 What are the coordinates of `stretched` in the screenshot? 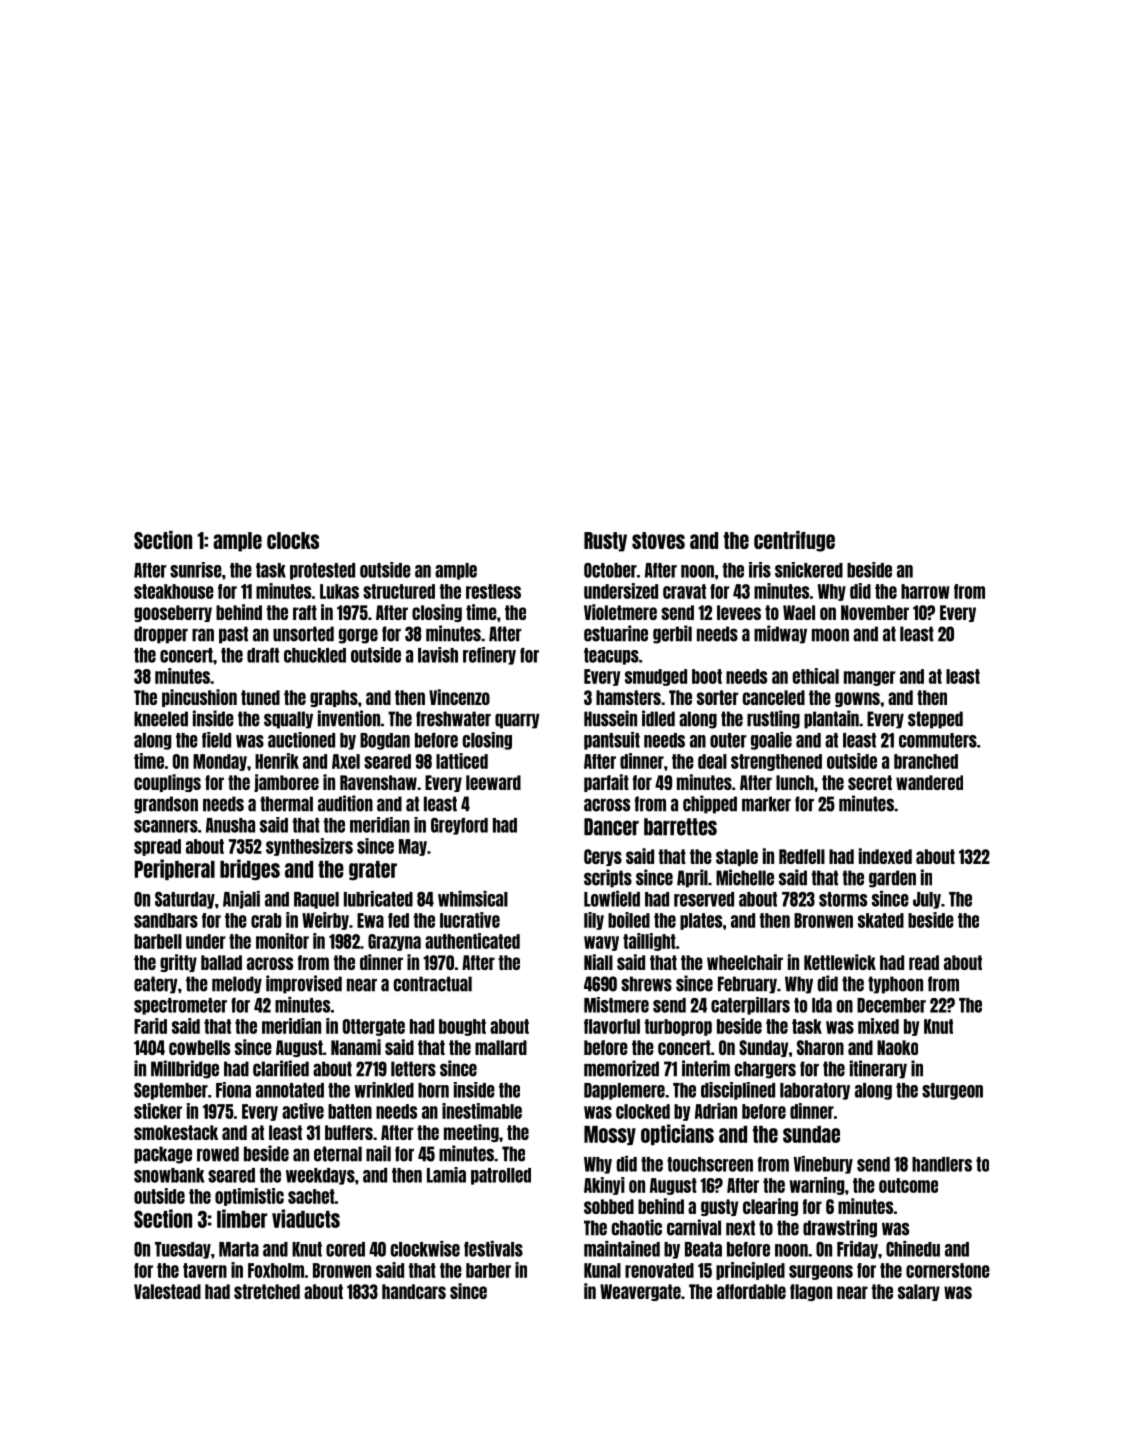 It's located at (267, 1291).
